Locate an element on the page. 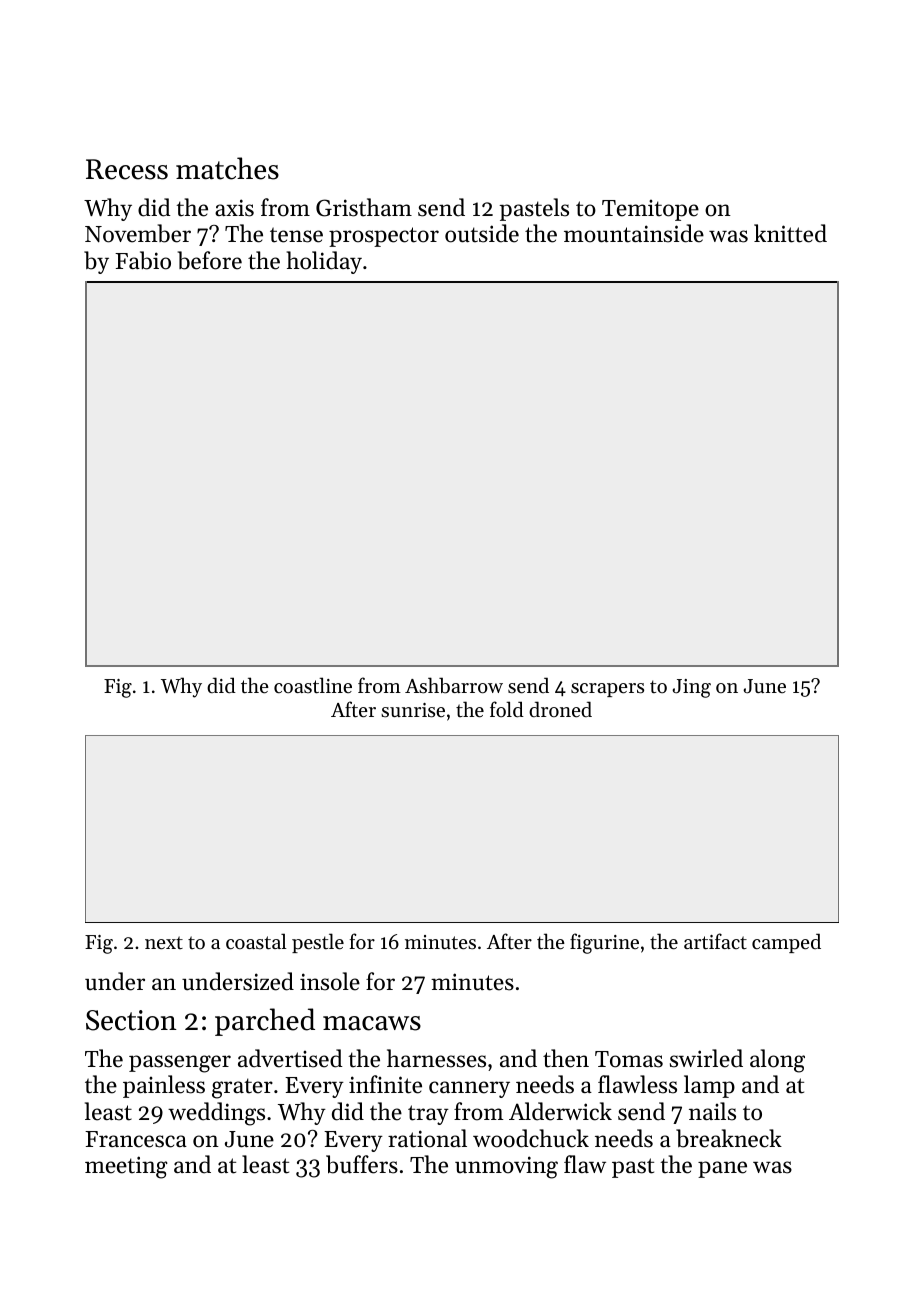 This document has height=1311, width=924. Ashbarrow is located at coordinates (454, 685).
